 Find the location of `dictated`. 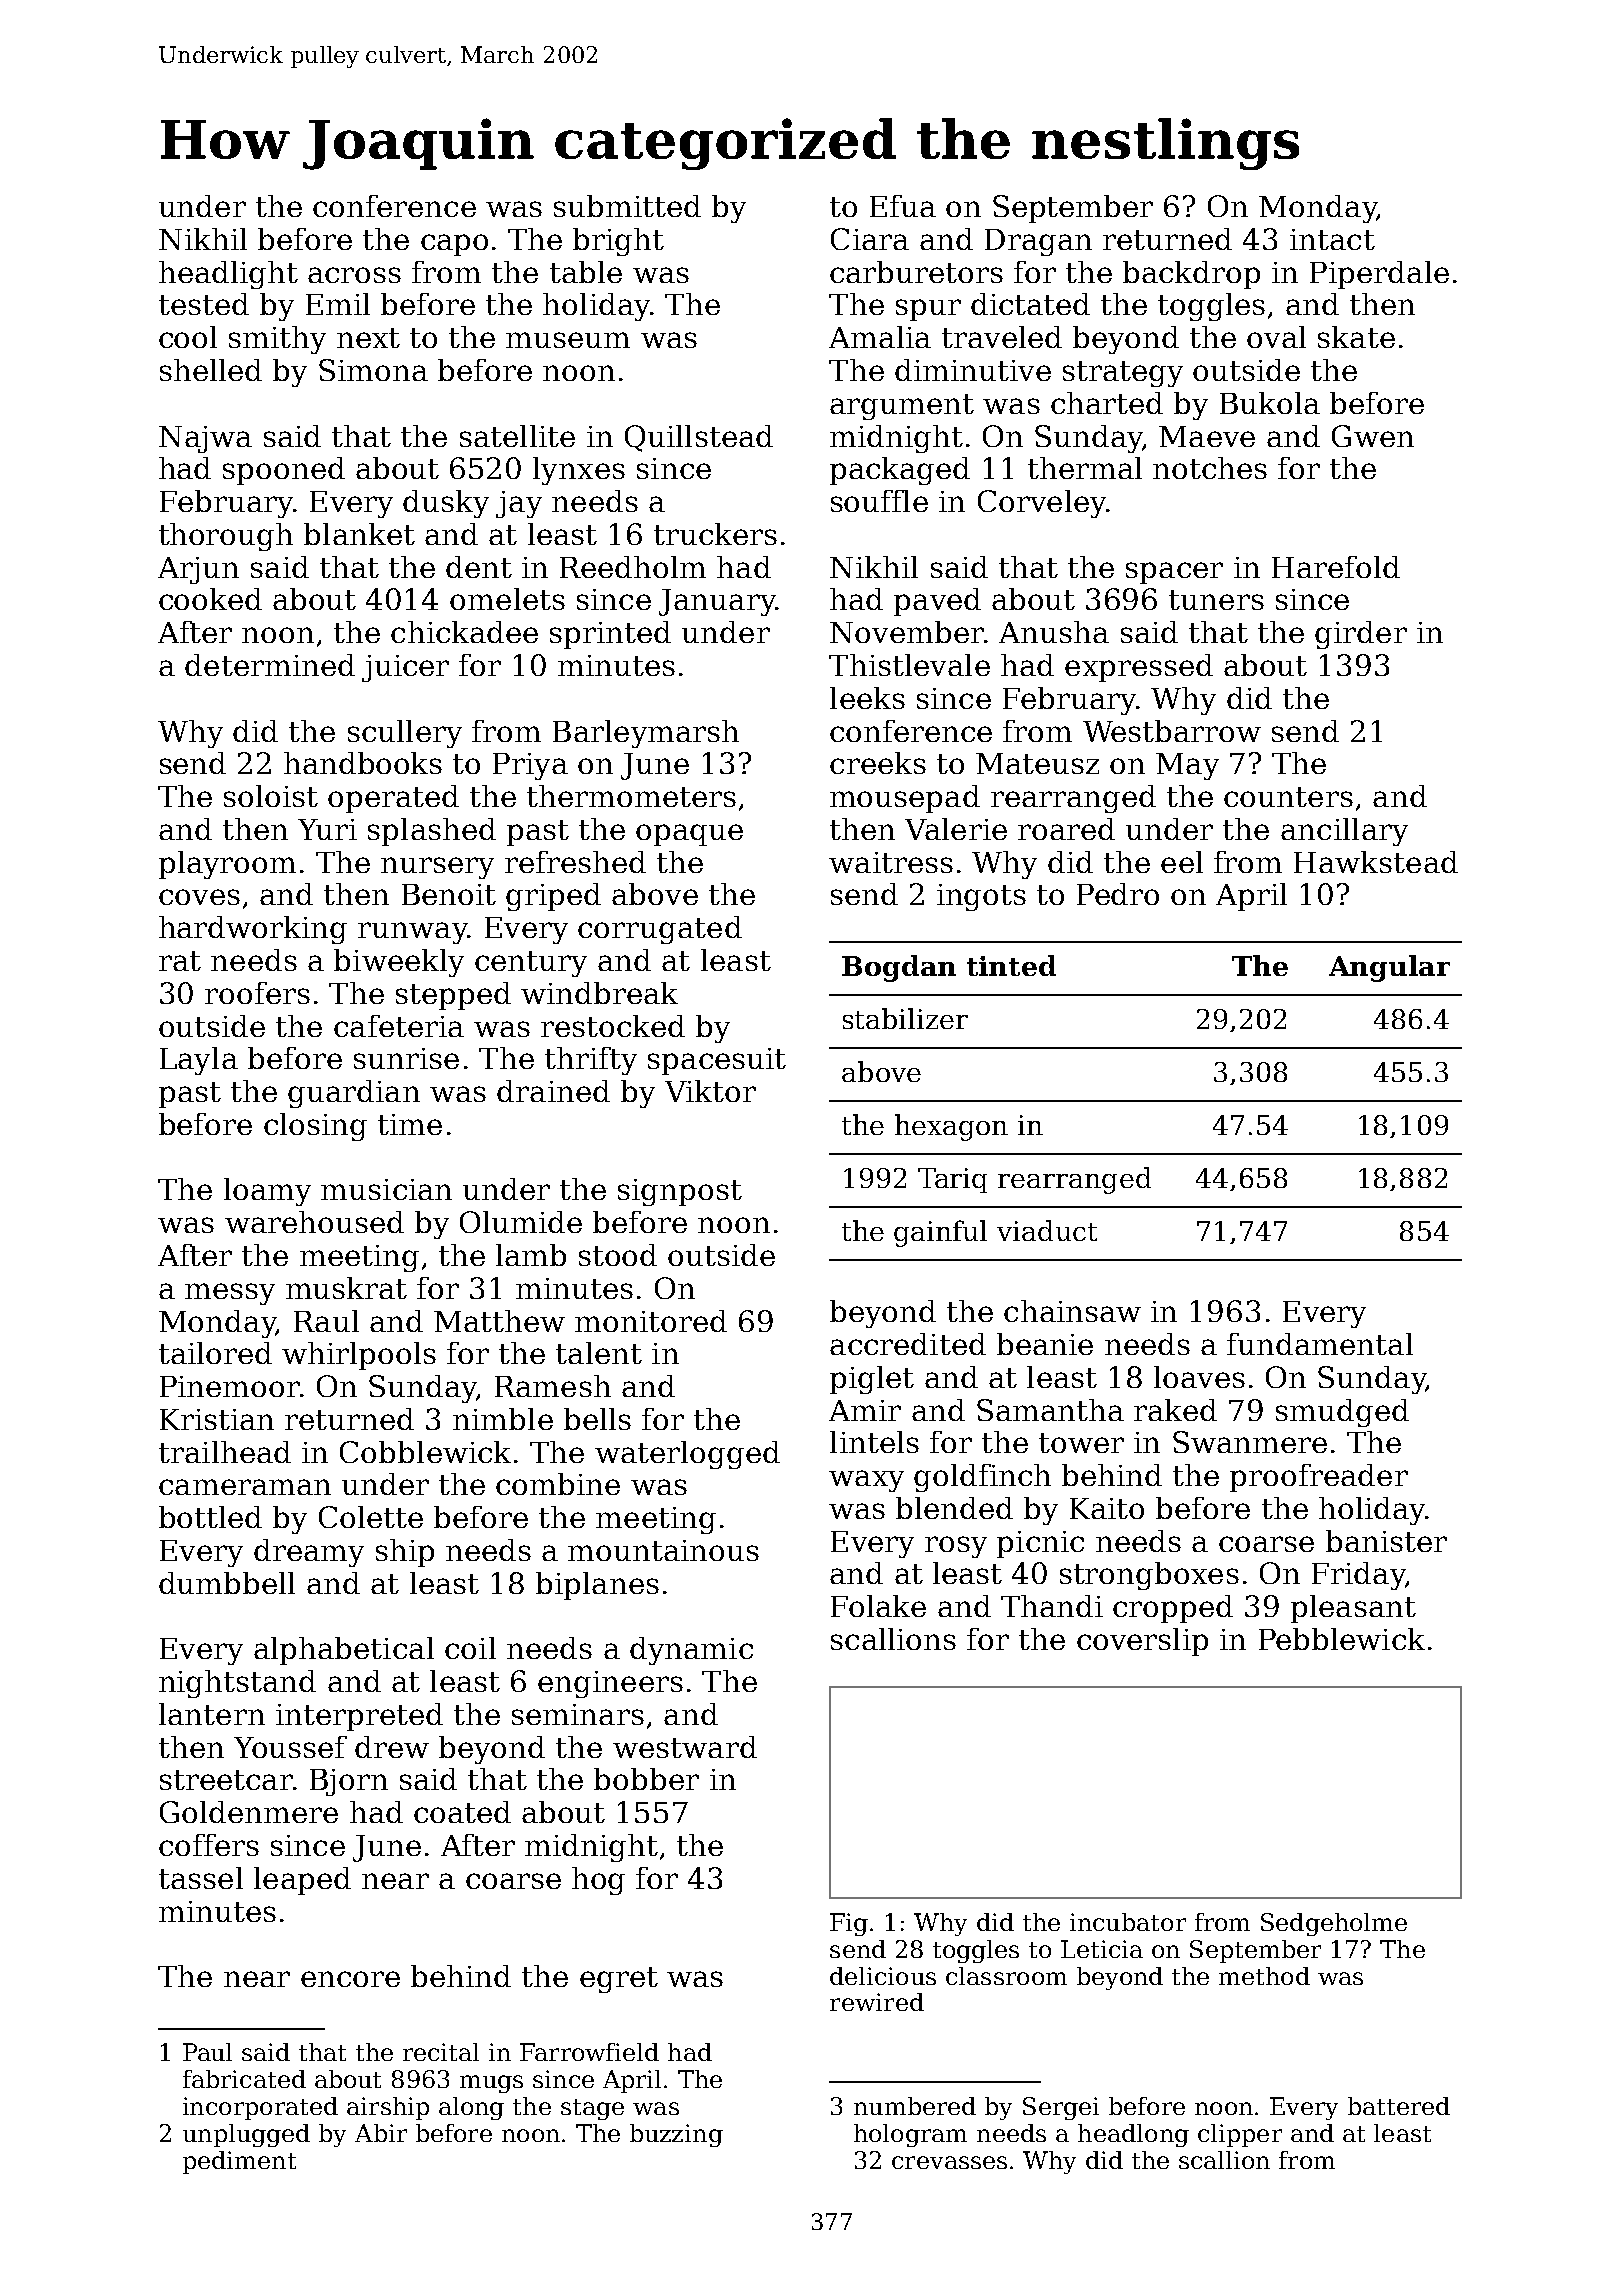

dictated is located at coordinates (1030, 304).
